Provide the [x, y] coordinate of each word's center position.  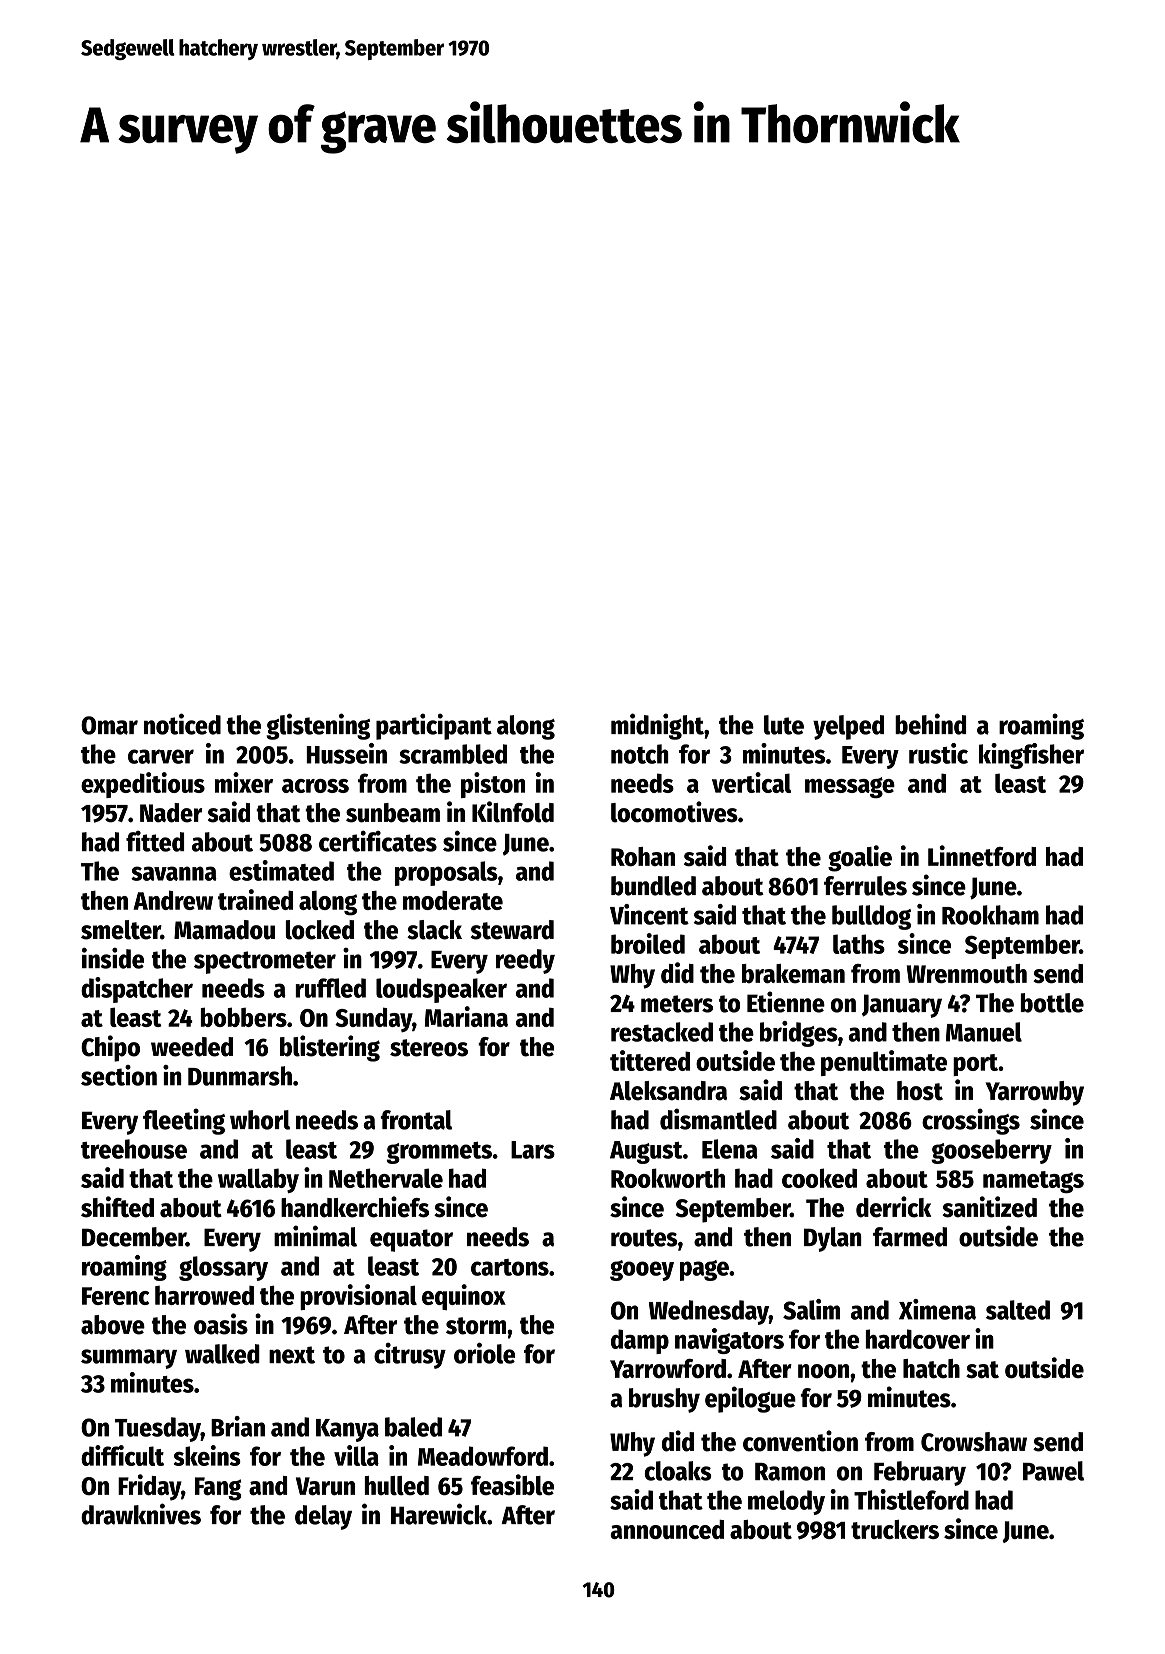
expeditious [143, 785]
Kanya [347, 1430]
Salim [811, 1309]
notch [640, 754]
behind [930, 724]
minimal [315, 1236]
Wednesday [709, 1312]
